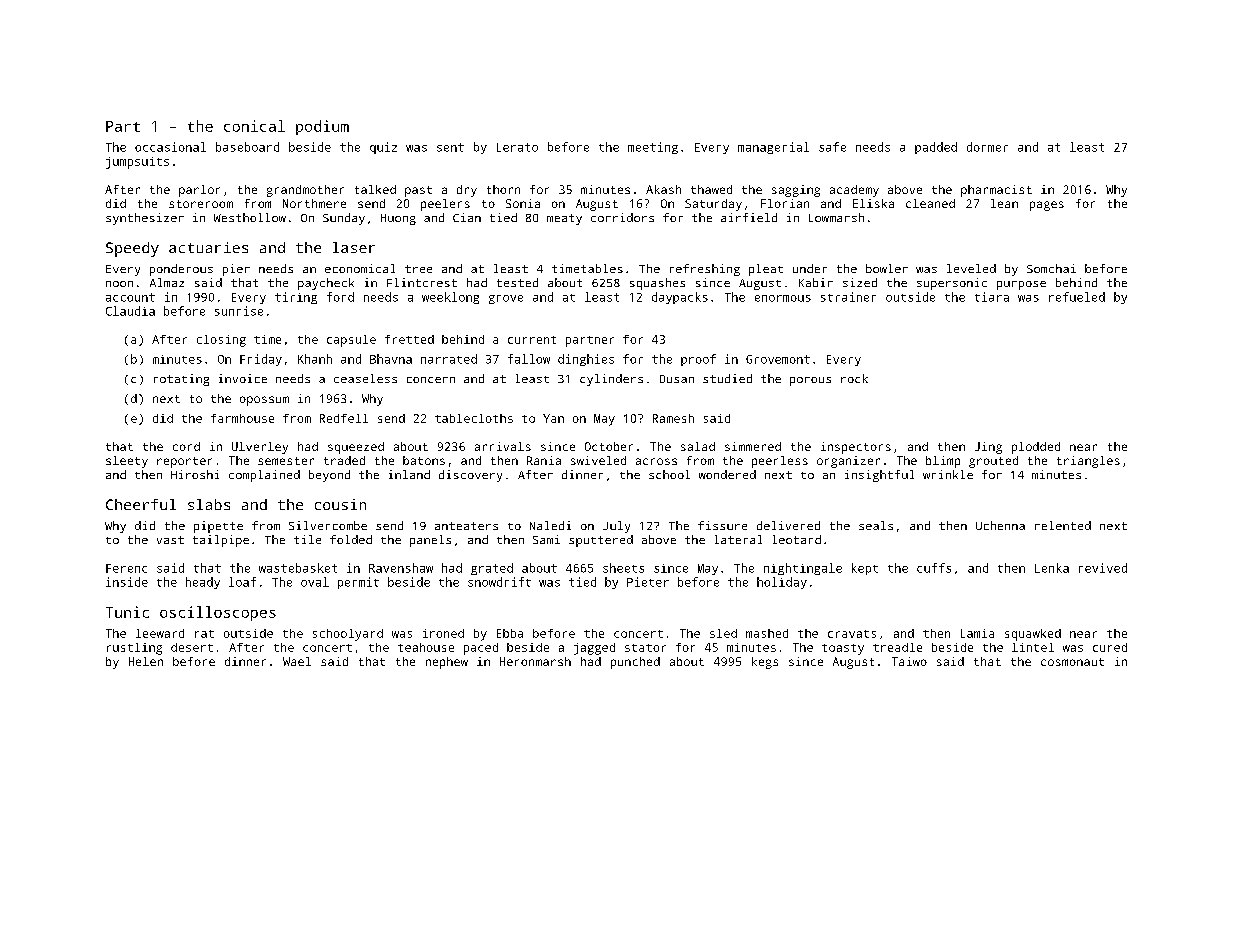 This screenshot has height=952, width=1233. I want to click on paycheck, so click(326, 284).
